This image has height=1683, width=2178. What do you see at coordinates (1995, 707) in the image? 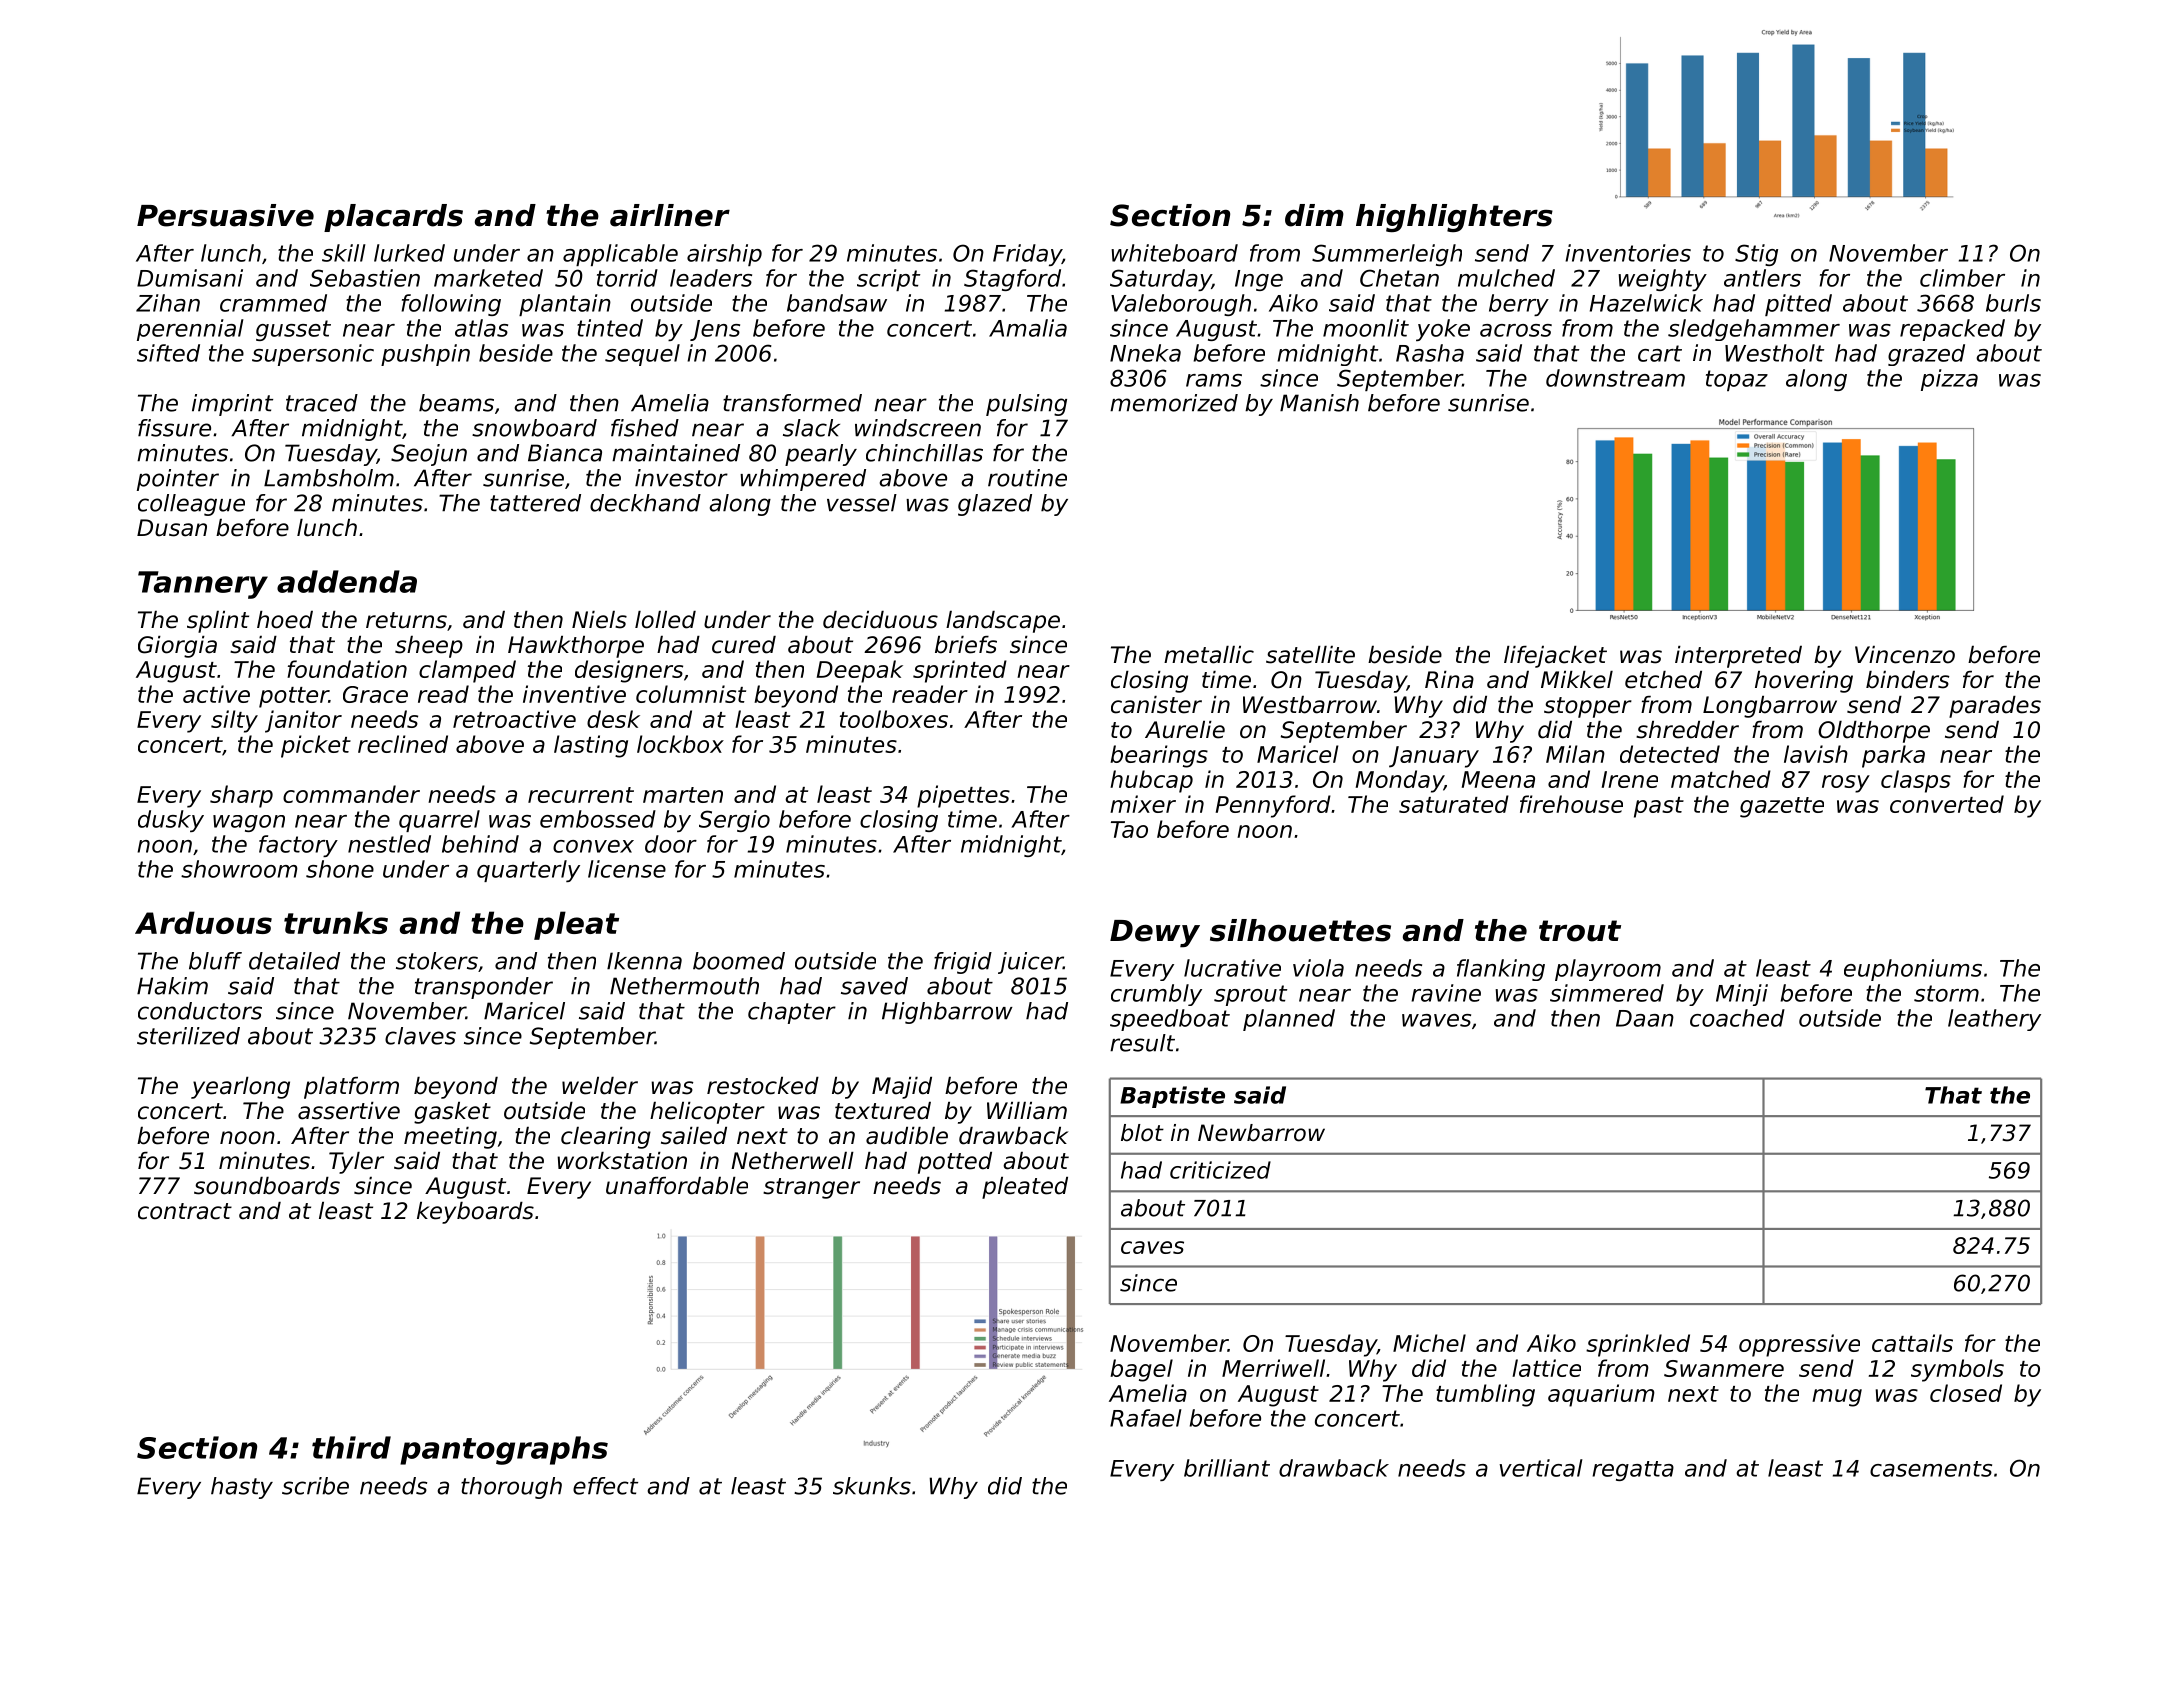
I see `parades` at bounding box center [1995, 707].
